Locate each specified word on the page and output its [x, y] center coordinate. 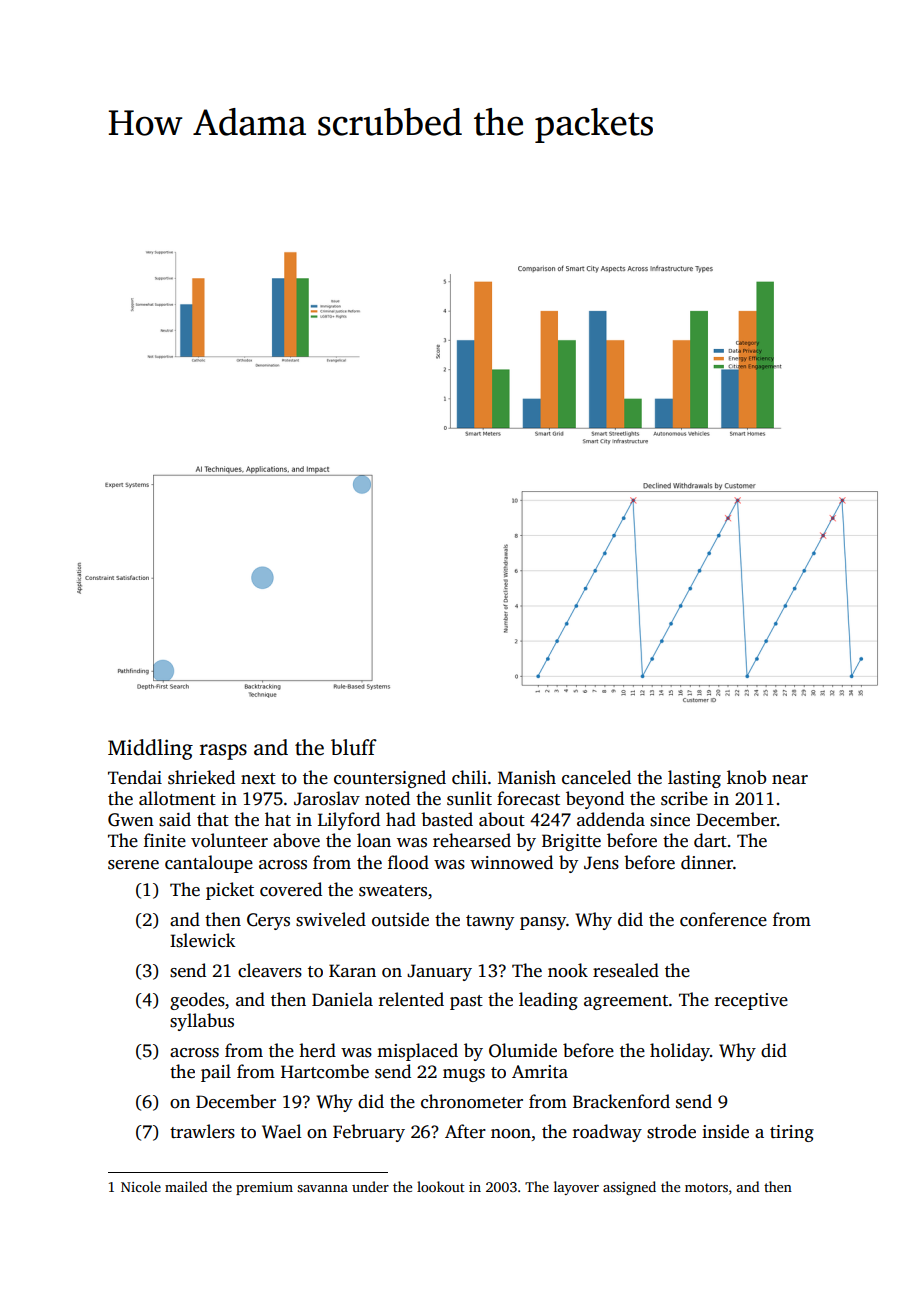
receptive [751, 1001]
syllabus [202, 1022]
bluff [354, 747]
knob [746, 777]
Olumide [523, 1050]
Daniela [342, 999]
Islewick [202, 940]
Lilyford [349, 821]
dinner [707, 862]
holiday [680, 1052]
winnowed [511, 862]
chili [469, 777]
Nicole [141, 1186]
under [370, 1186]
